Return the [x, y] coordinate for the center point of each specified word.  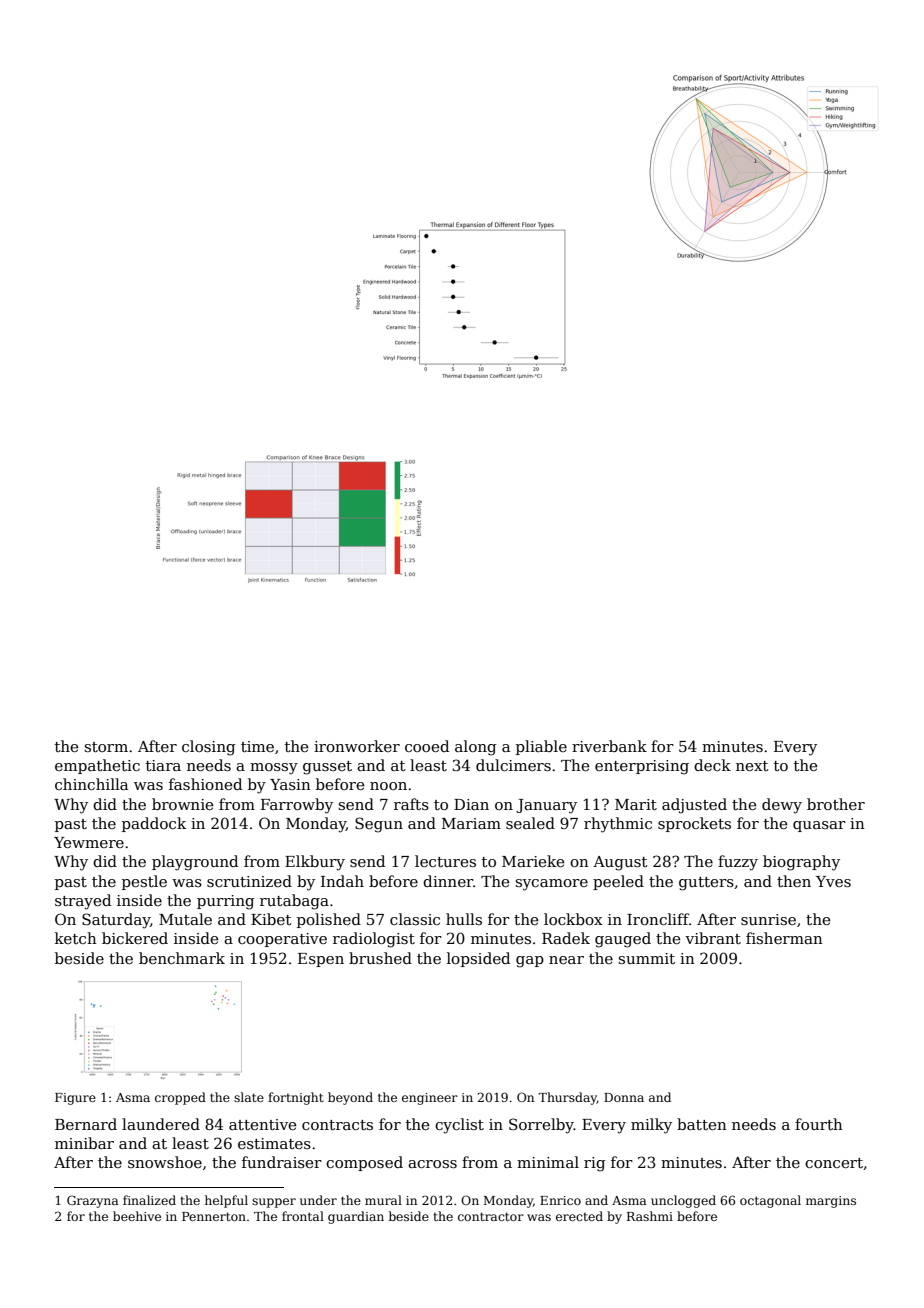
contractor [491, 1216]
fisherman [784, 938]
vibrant [713, 938]
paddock [154, 824]
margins [831, 1202]
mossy [274, 769]
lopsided [478, 959]
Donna [624, 1097]
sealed [530, 823]
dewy [782, 806]
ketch [76, 938]
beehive [137, 1216]
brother [836, 804]
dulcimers [513, 765]
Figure [75, 1099]
